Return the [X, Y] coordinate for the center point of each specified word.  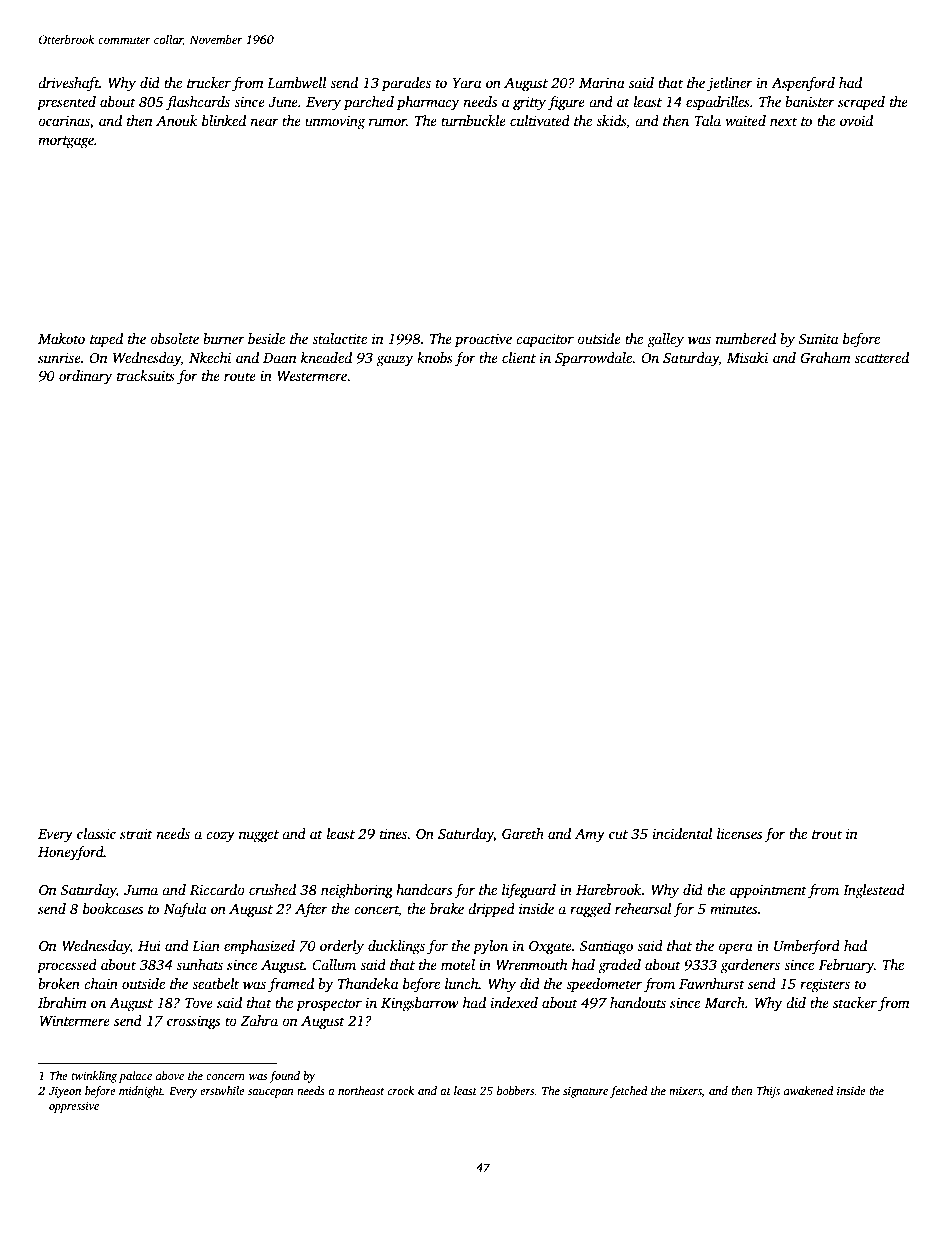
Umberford [807, 947]
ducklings [396, 947]
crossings [193, 1022]
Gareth [523, 833]
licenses [739, 833]
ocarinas [64, 122]
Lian [206, 945]
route [240, 376]
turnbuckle [473, 120]
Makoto [61, 338]
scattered [881, 357]
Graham [825, 357]
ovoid [856, 120]
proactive [483, 340]
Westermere [312, 376]
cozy [220, 837]
